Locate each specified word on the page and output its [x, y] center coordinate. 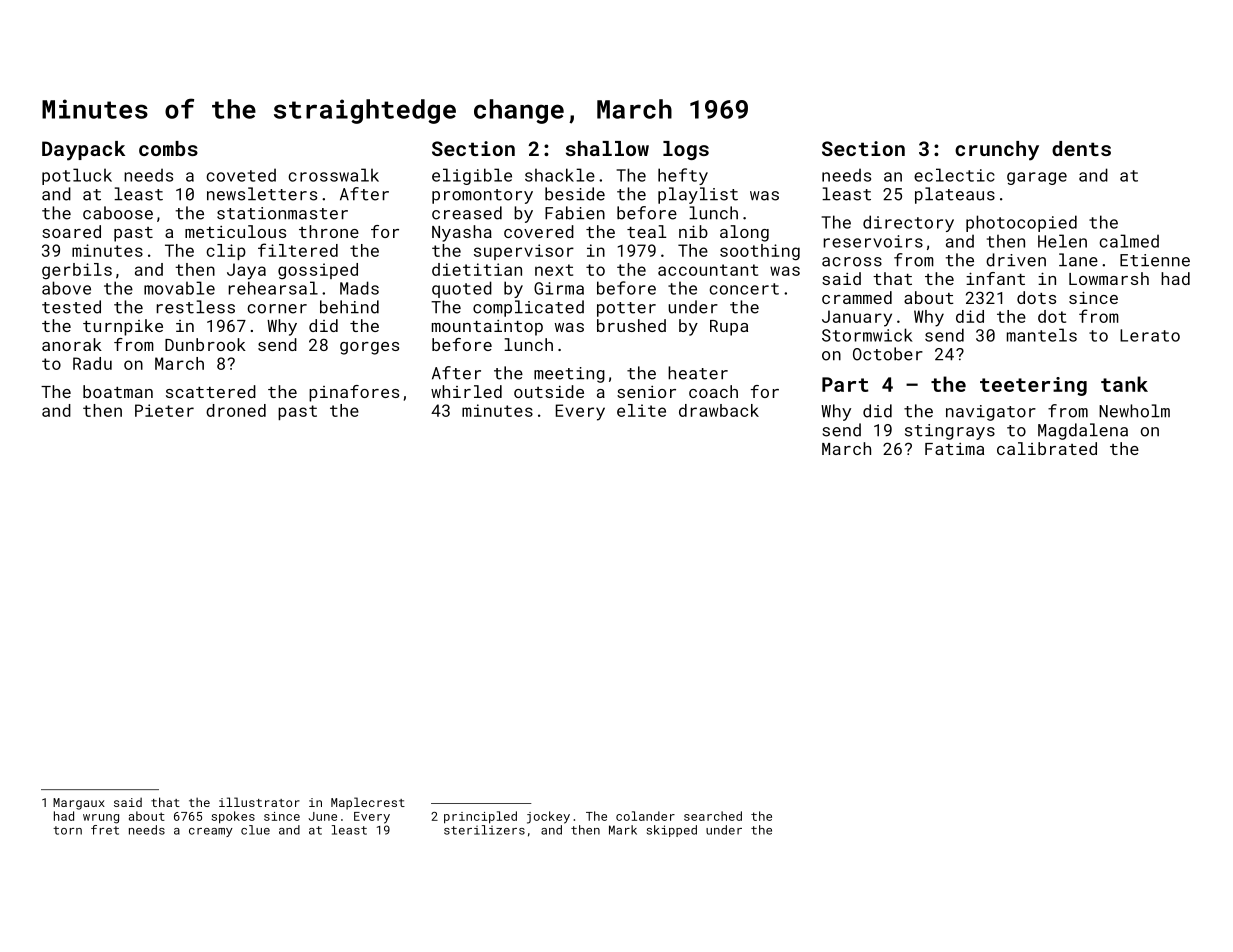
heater [698, 373]
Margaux [79, 804]
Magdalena [1083, 431]
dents [1081, 148]
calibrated [1047, 448]
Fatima [954, 449]
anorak [72, 344]
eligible [472, 176]
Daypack [83, 151]
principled [480, 817]
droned [236, 410]
